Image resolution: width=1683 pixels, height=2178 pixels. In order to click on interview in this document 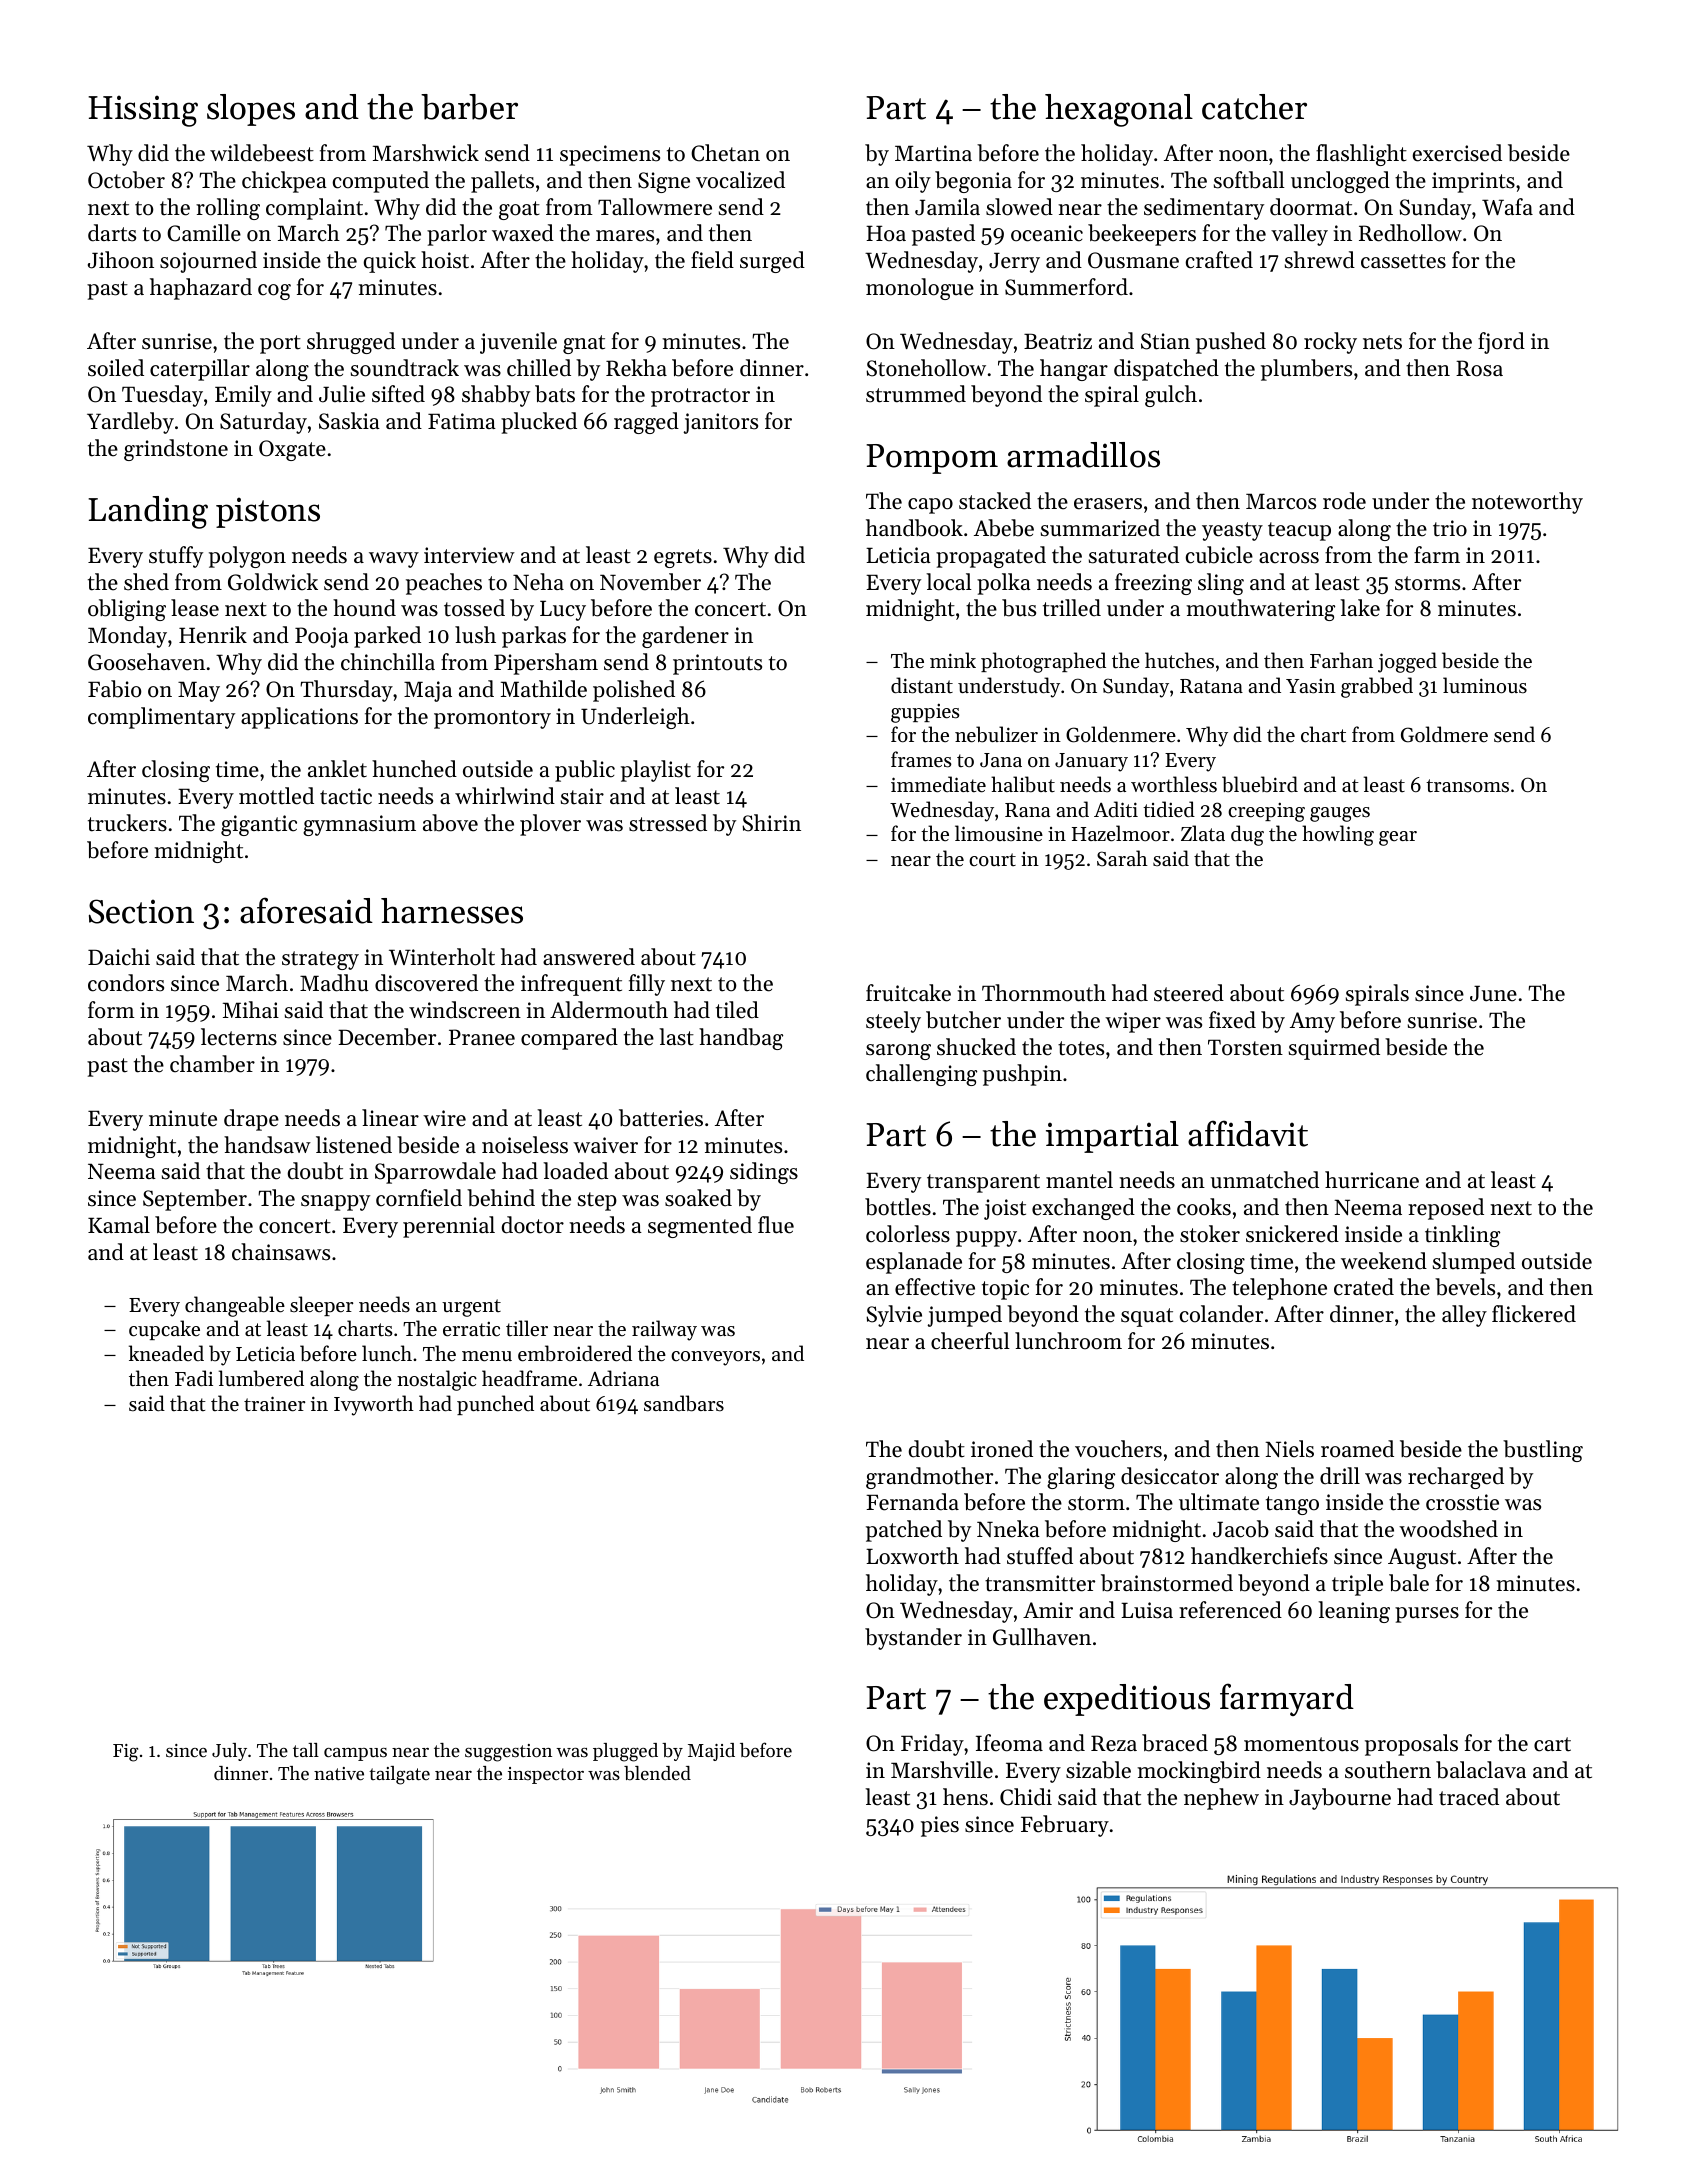, I will do `click(469, 555)`.
